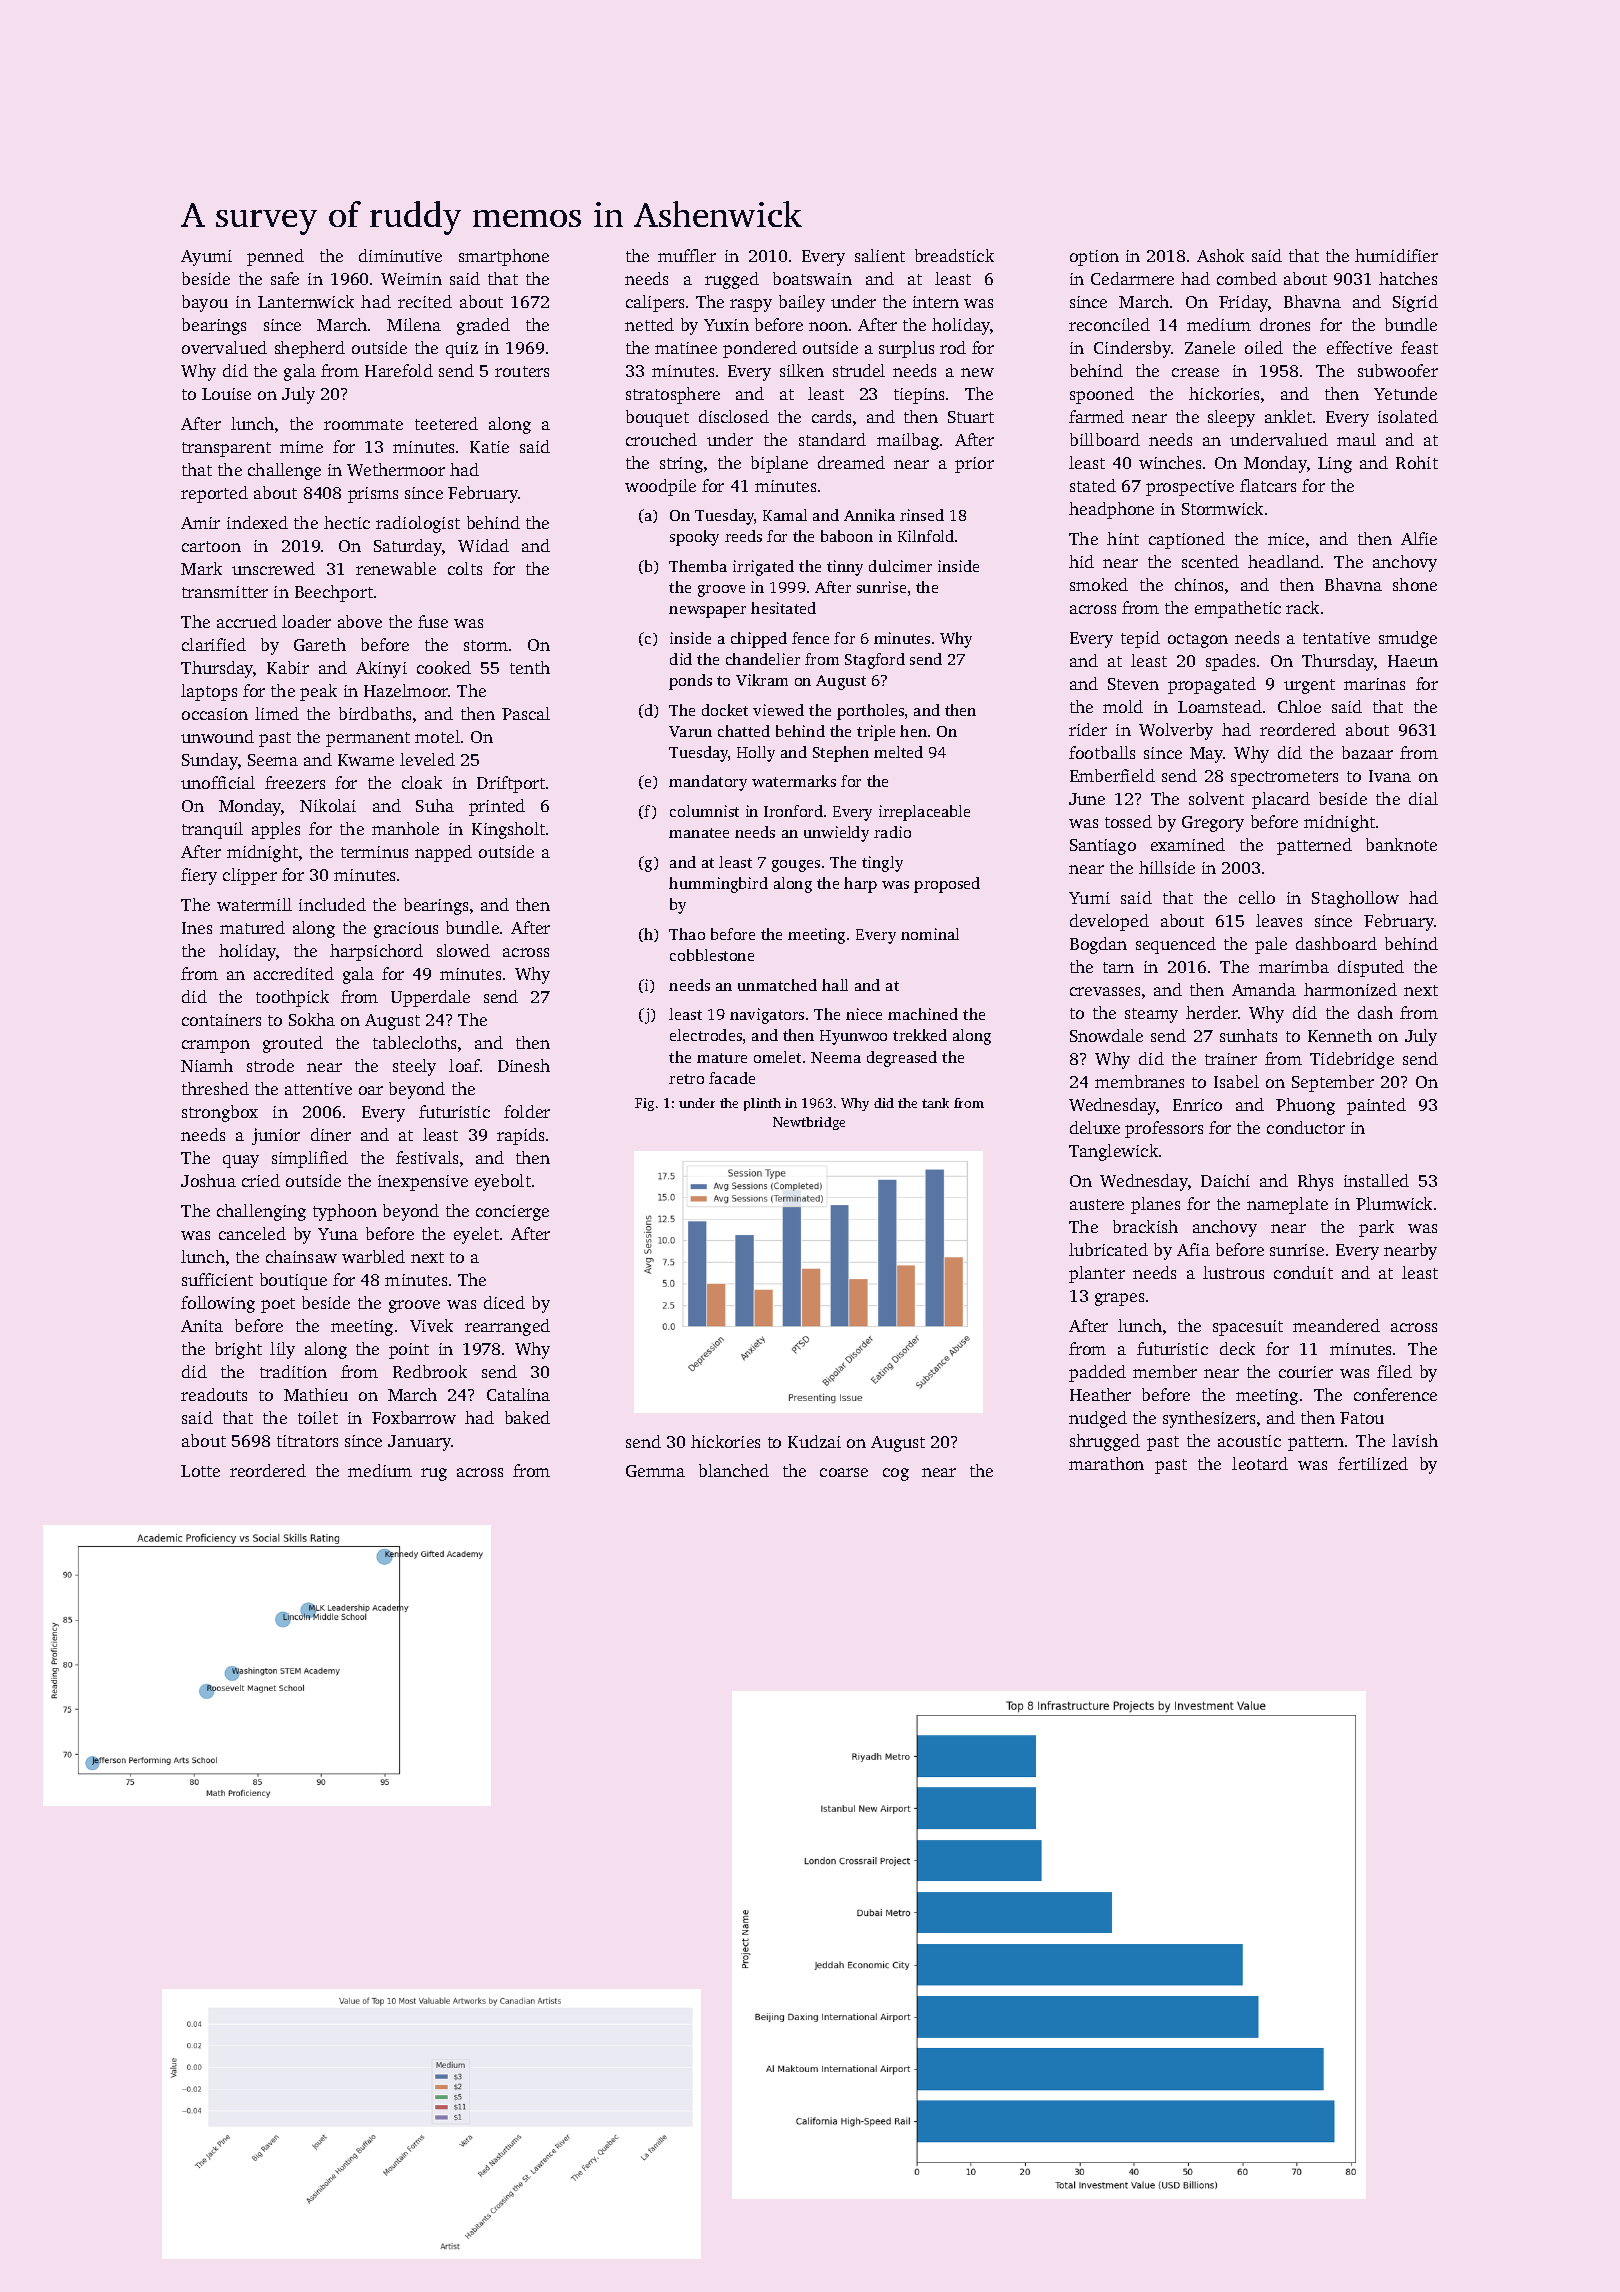  Describe the element at coordinates (880, 255) in the screenshot. I see `salient` at that location.
